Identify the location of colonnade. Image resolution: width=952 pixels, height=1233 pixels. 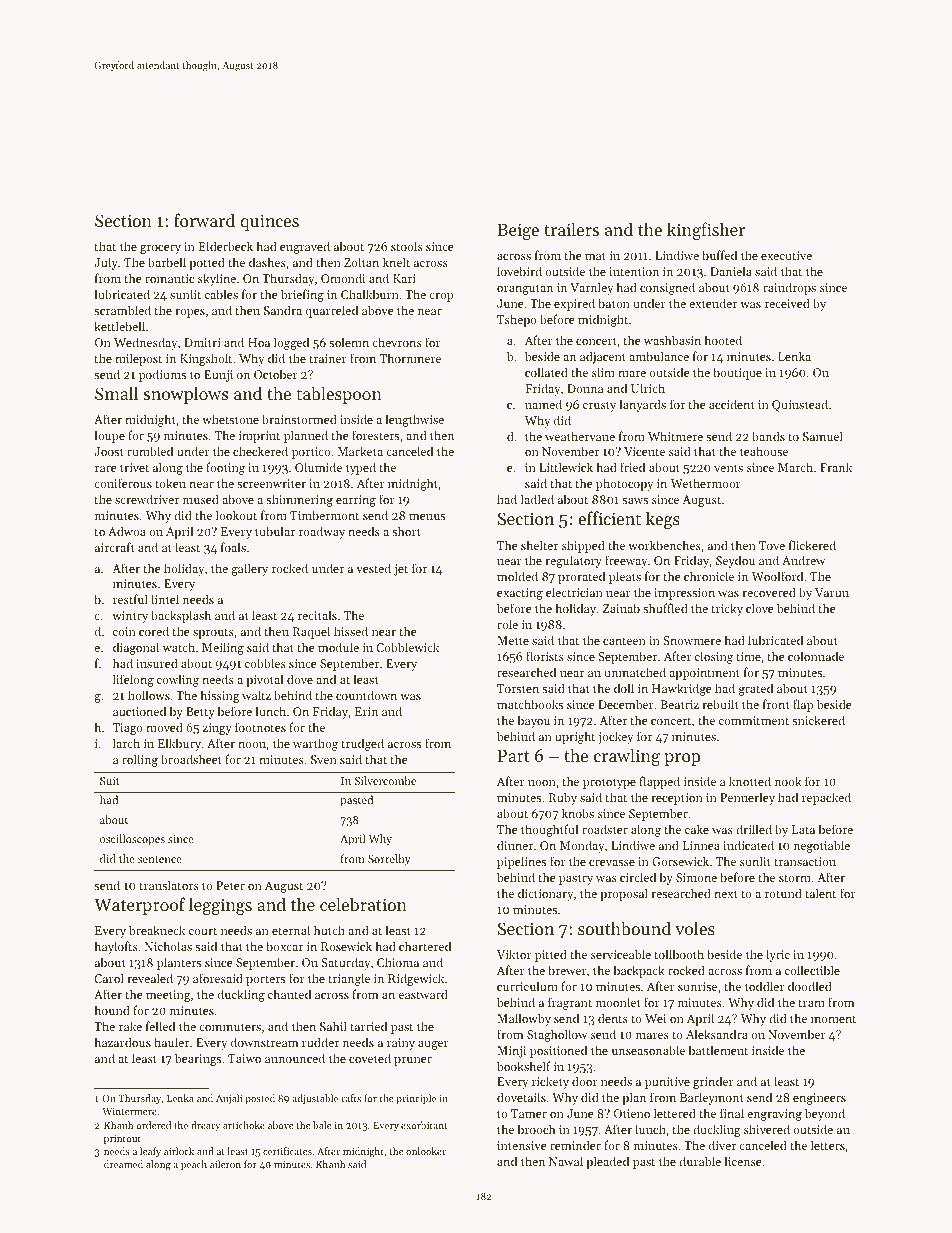
(816, 656).
